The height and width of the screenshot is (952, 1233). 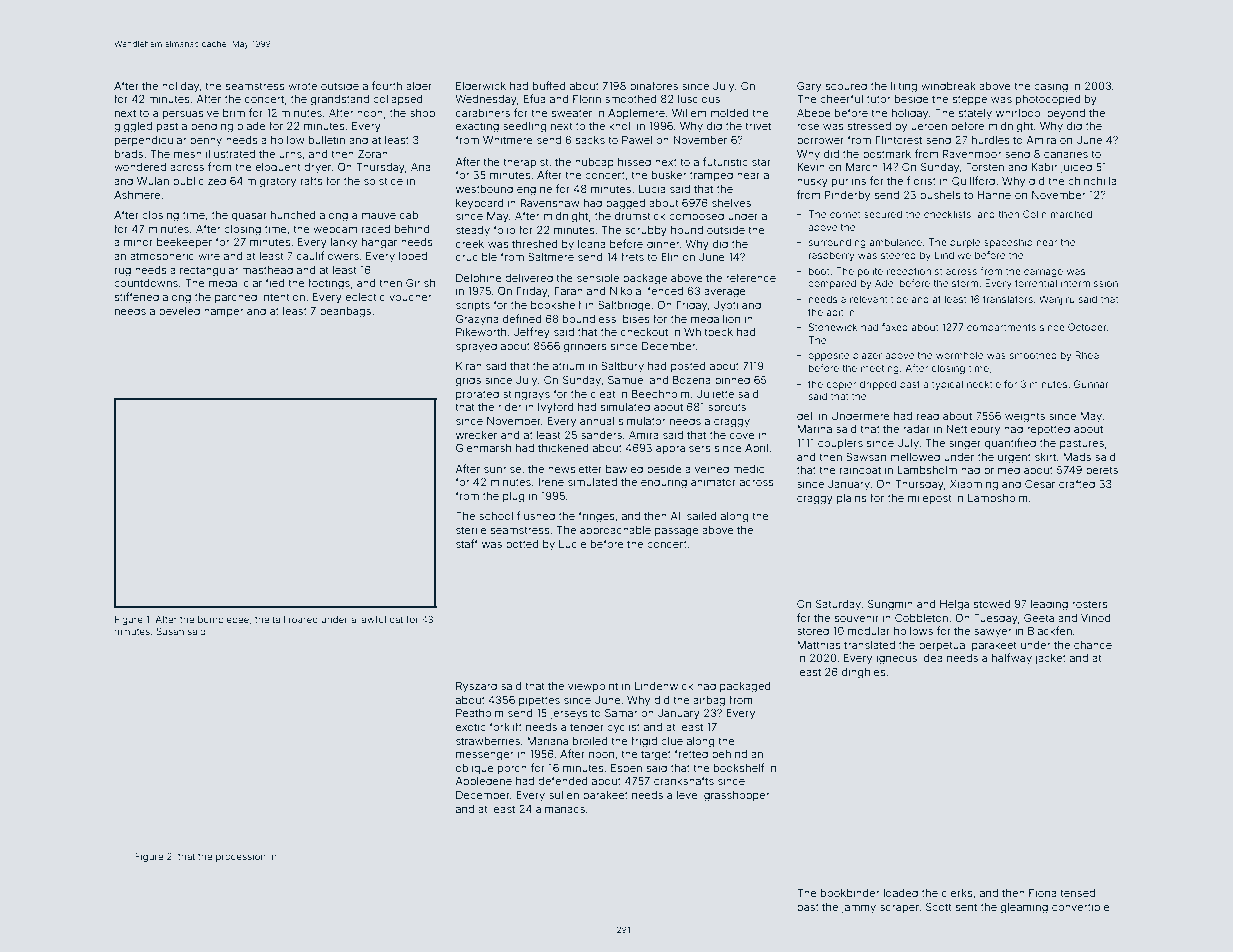 What do you see at coordinates (1092, 181) in the screenshot?
I see `chinchilla` at bounding box center [1092, 181].
